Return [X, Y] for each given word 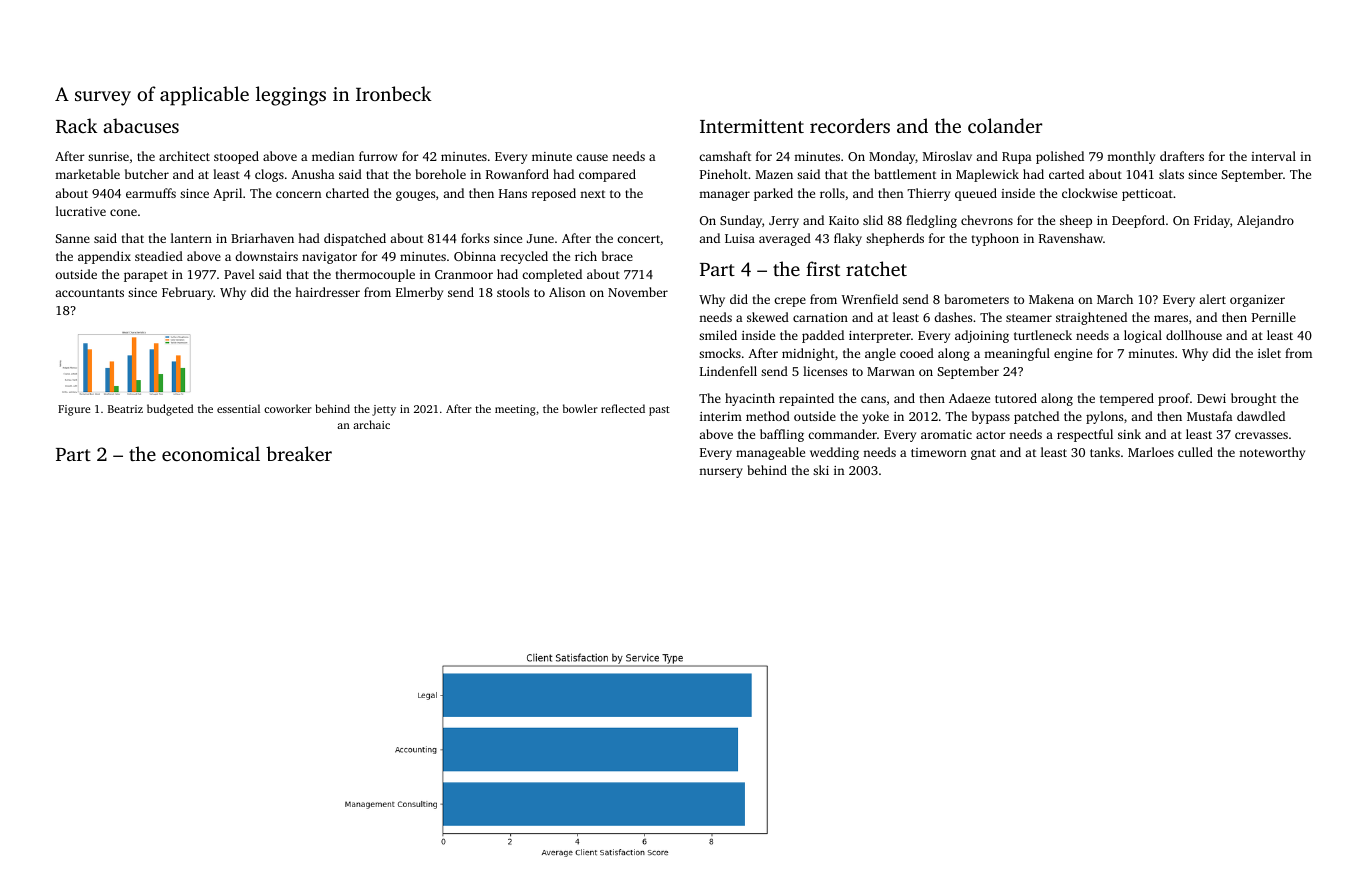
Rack [76, 126]
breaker [299, 453]
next [592, 194]
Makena [1051, 299]
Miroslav [947, 156]
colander [1005, 125]
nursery [721, 473]
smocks [720, 353]
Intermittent [752, 126]
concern [298, 194]
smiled [718, 335]
